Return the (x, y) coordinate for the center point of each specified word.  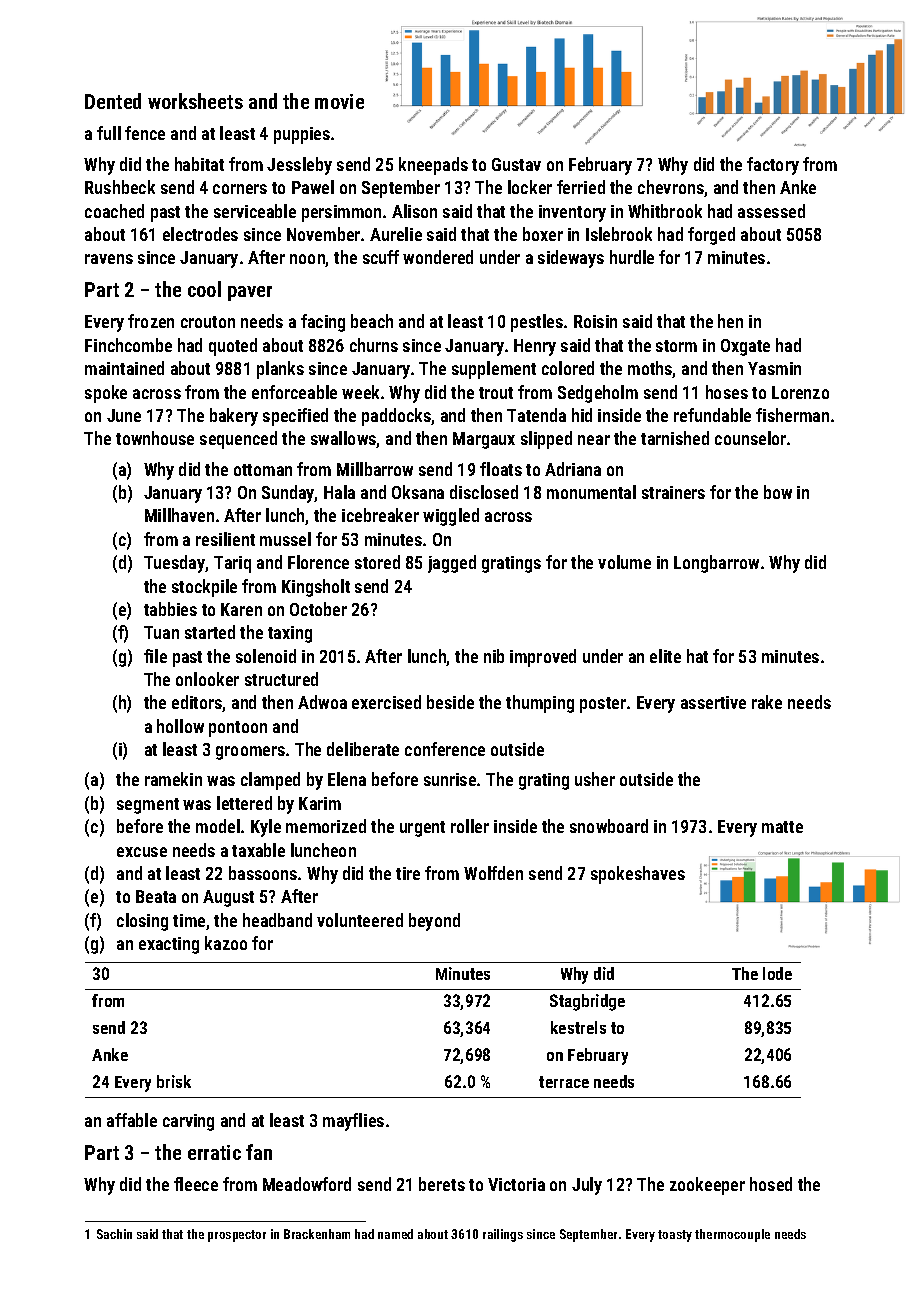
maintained (124, 368)
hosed (771, 1184)
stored (377, 562)
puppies (302, 135)
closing (142, 922)
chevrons (671, 187)
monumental (591, 492)
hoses (727, 392)
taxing (290, 634)
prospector (237, 1236)
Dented (113, 101)
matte (782, 827)
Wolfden (493, 873)
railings (503, 1235)
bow (778, 492)
